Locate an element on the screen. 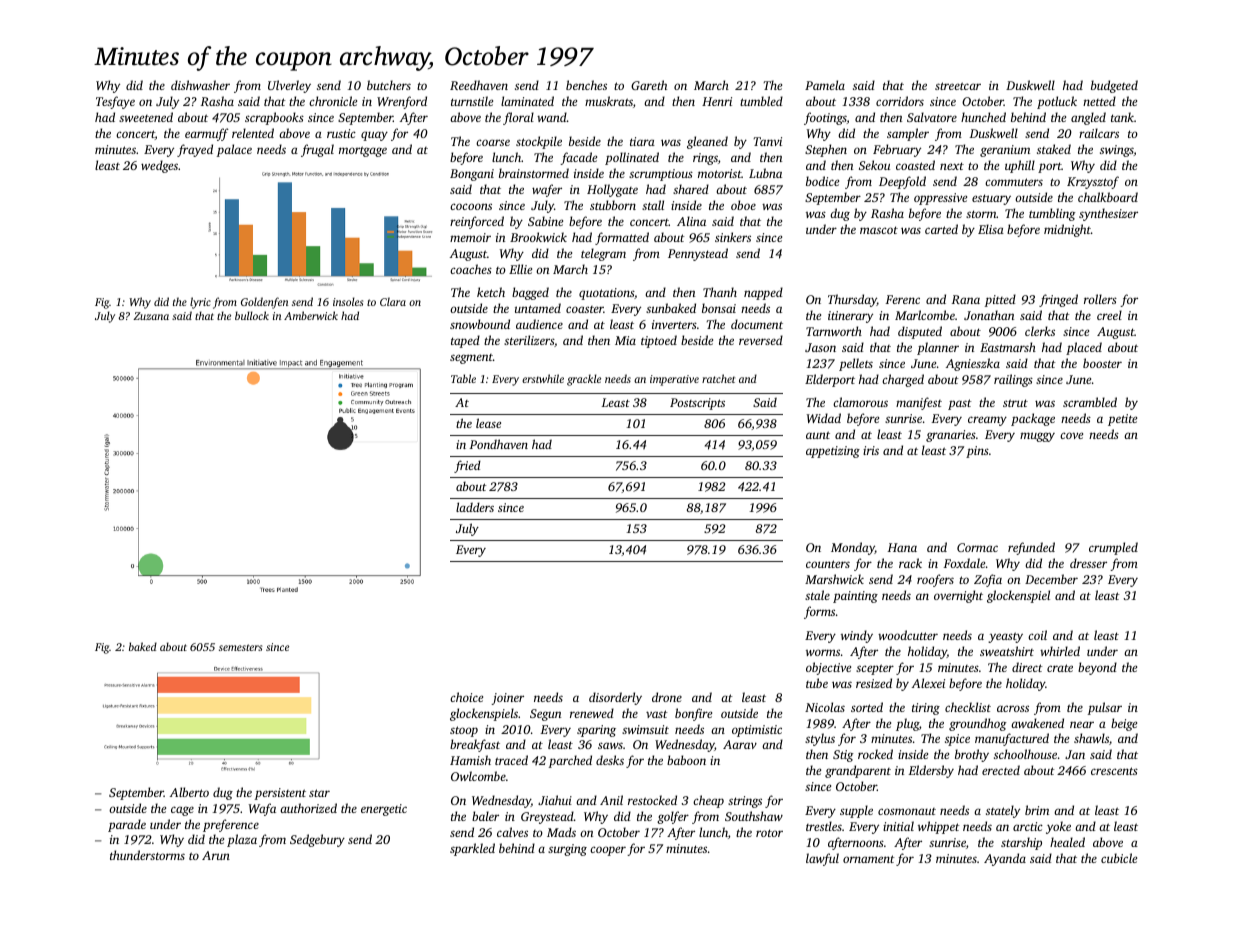 The image size is (1233, 952). Pondhaven is located at coordinates (498, 444).
